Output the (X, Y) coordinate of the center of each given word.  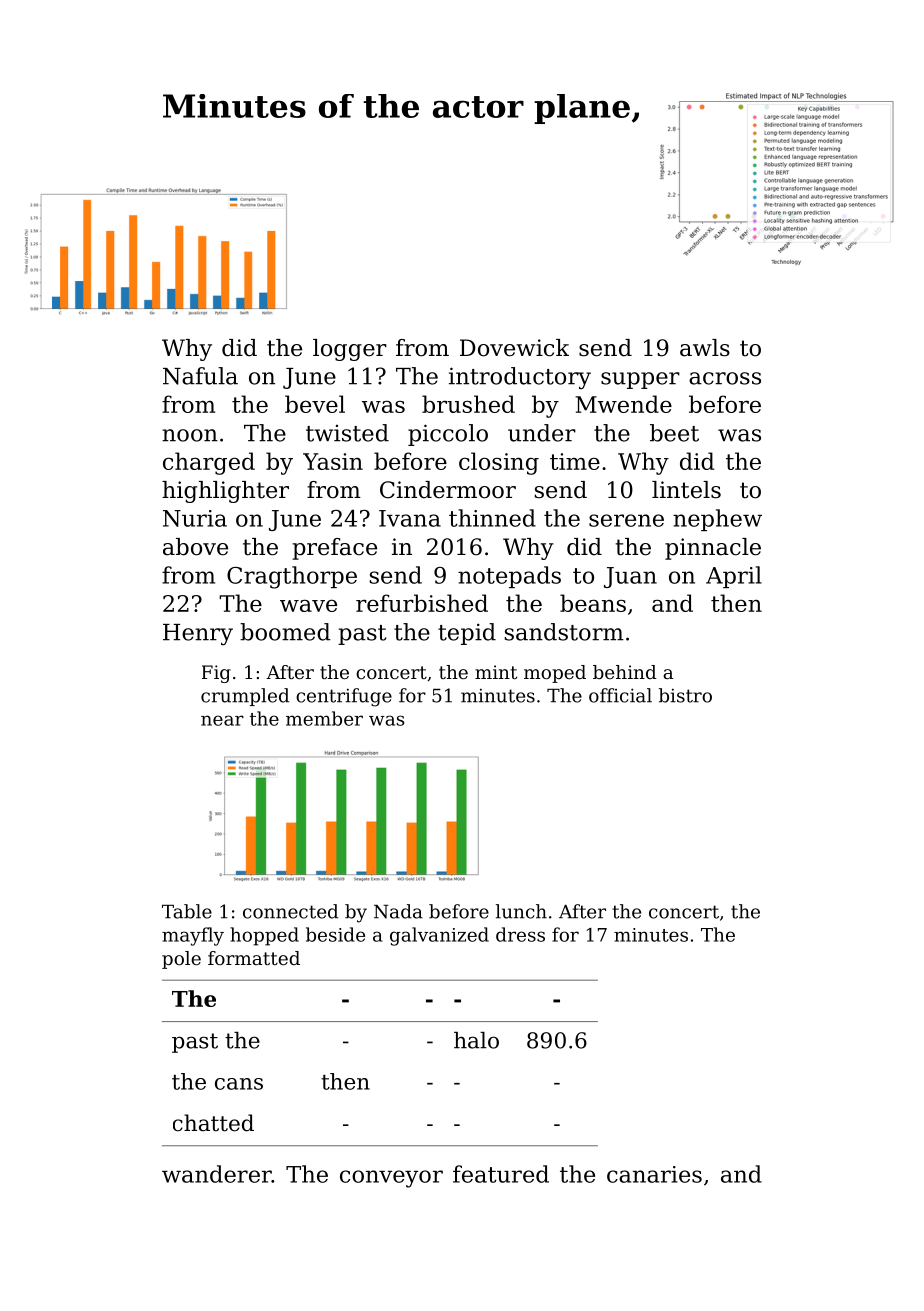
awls (705, 348)
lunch (521, 911)
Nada (398, 911)
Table (187, 911)
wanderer (217, 1174)
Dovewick (514, 348)
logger (350, 350)
